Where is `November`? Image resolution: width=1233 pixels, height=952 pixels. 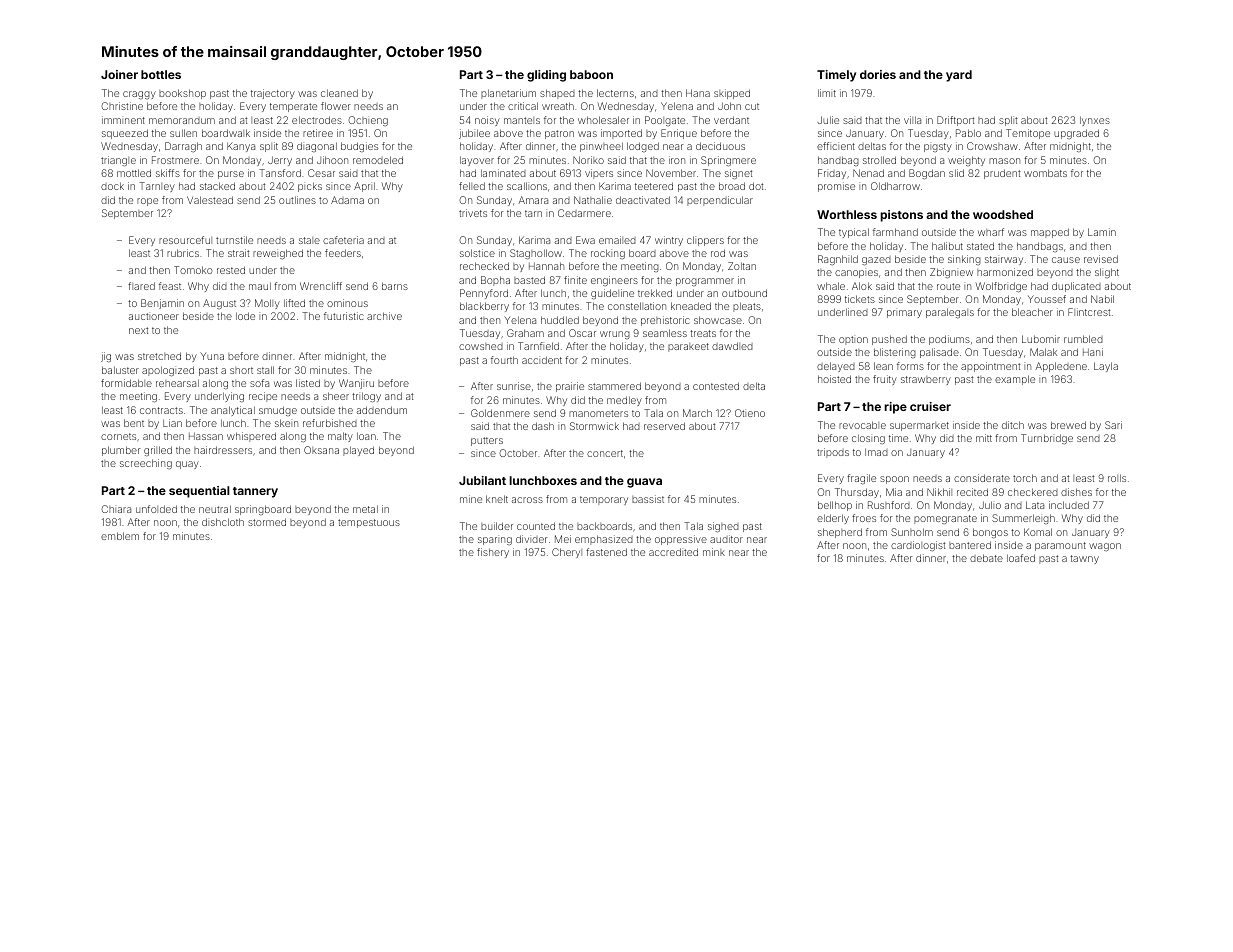 November is located at coordinates (671, 173).
